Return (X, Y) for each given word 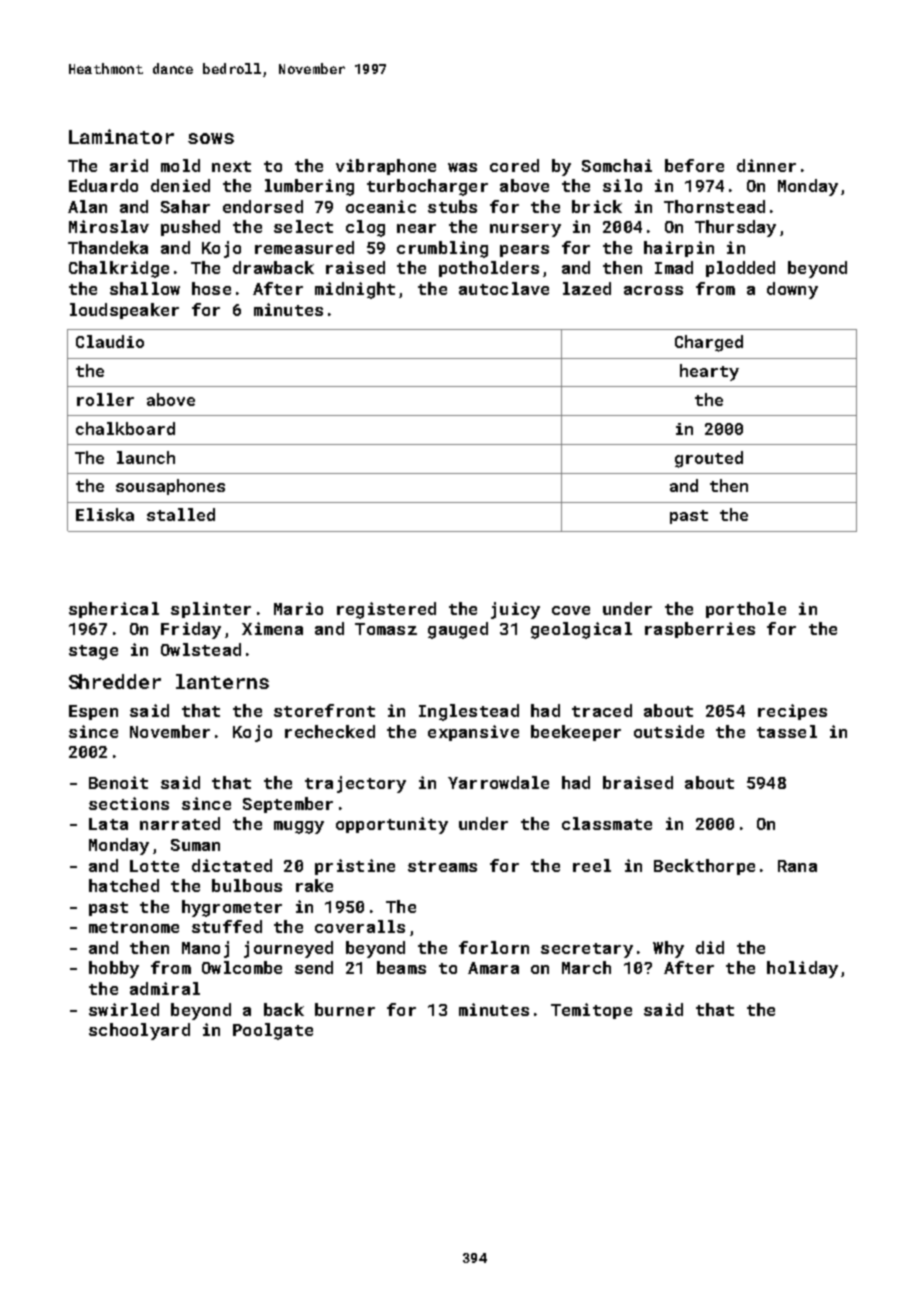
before (694, 165)
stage (93, 652)
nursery (525, 230)
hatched (124, 885)
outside (669, 731)
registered (386, 610)
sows (211, 138)
